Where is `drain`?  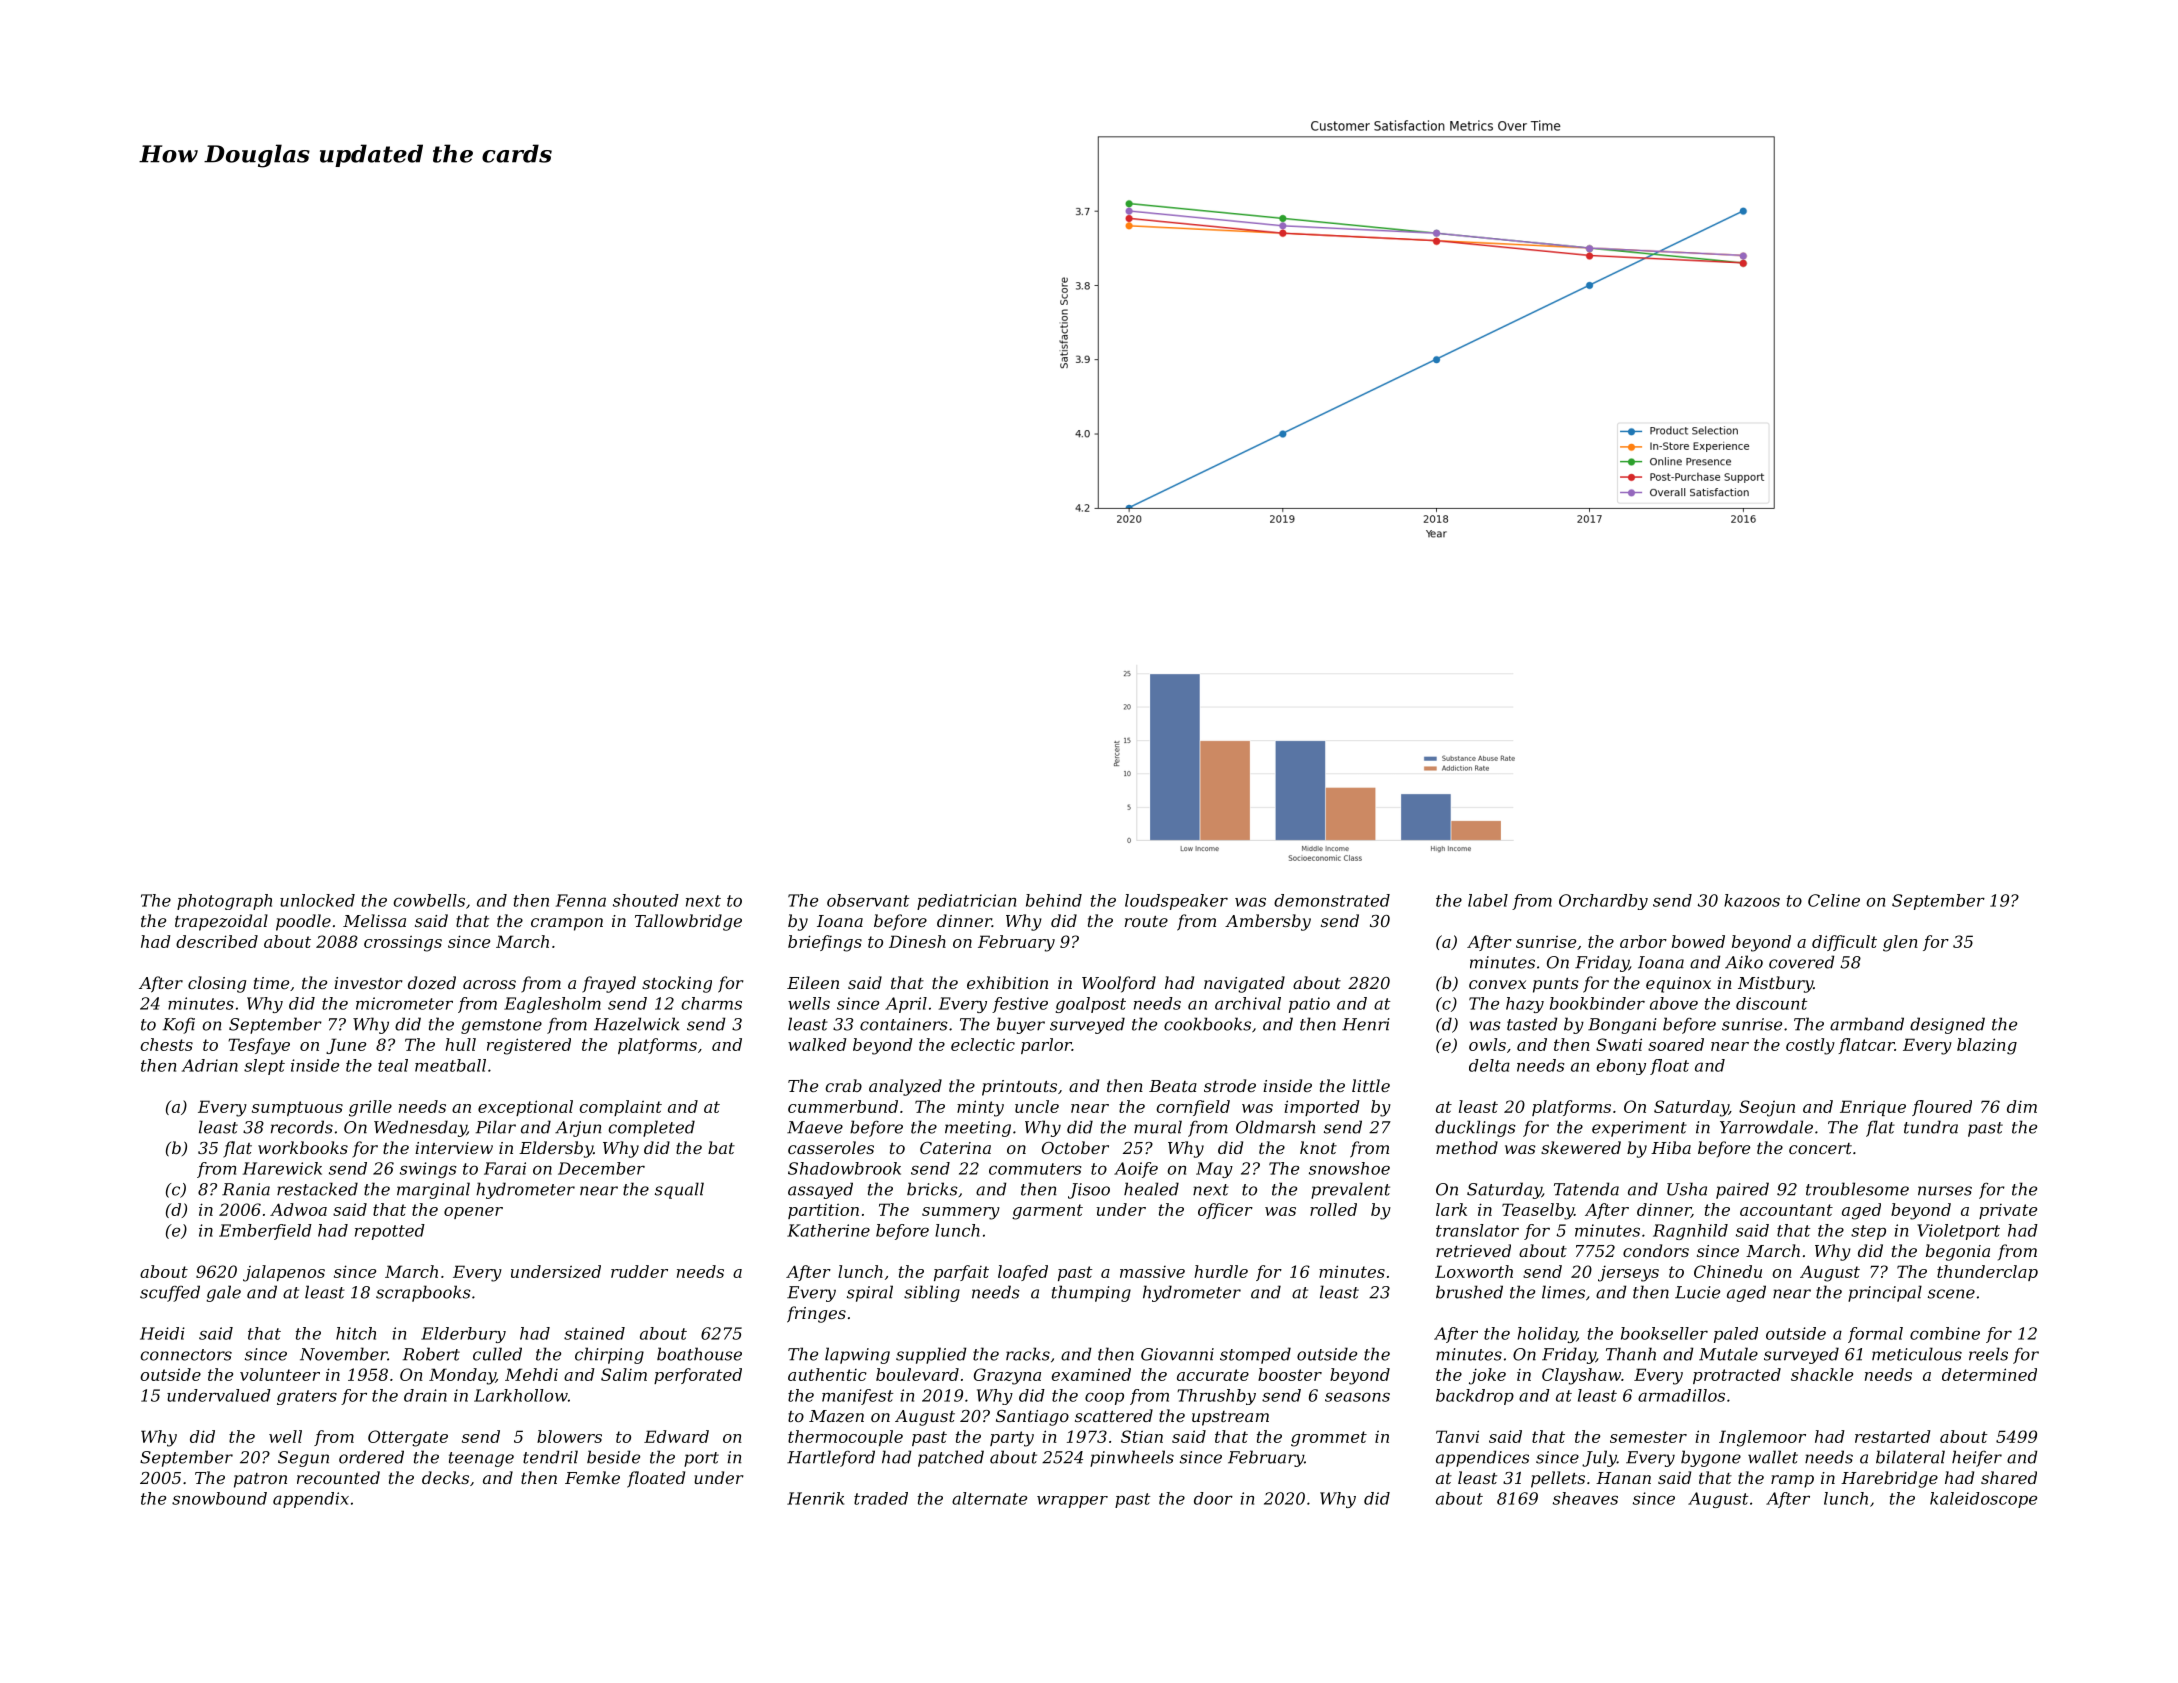
drain is located at coordinates (425, 1395).
